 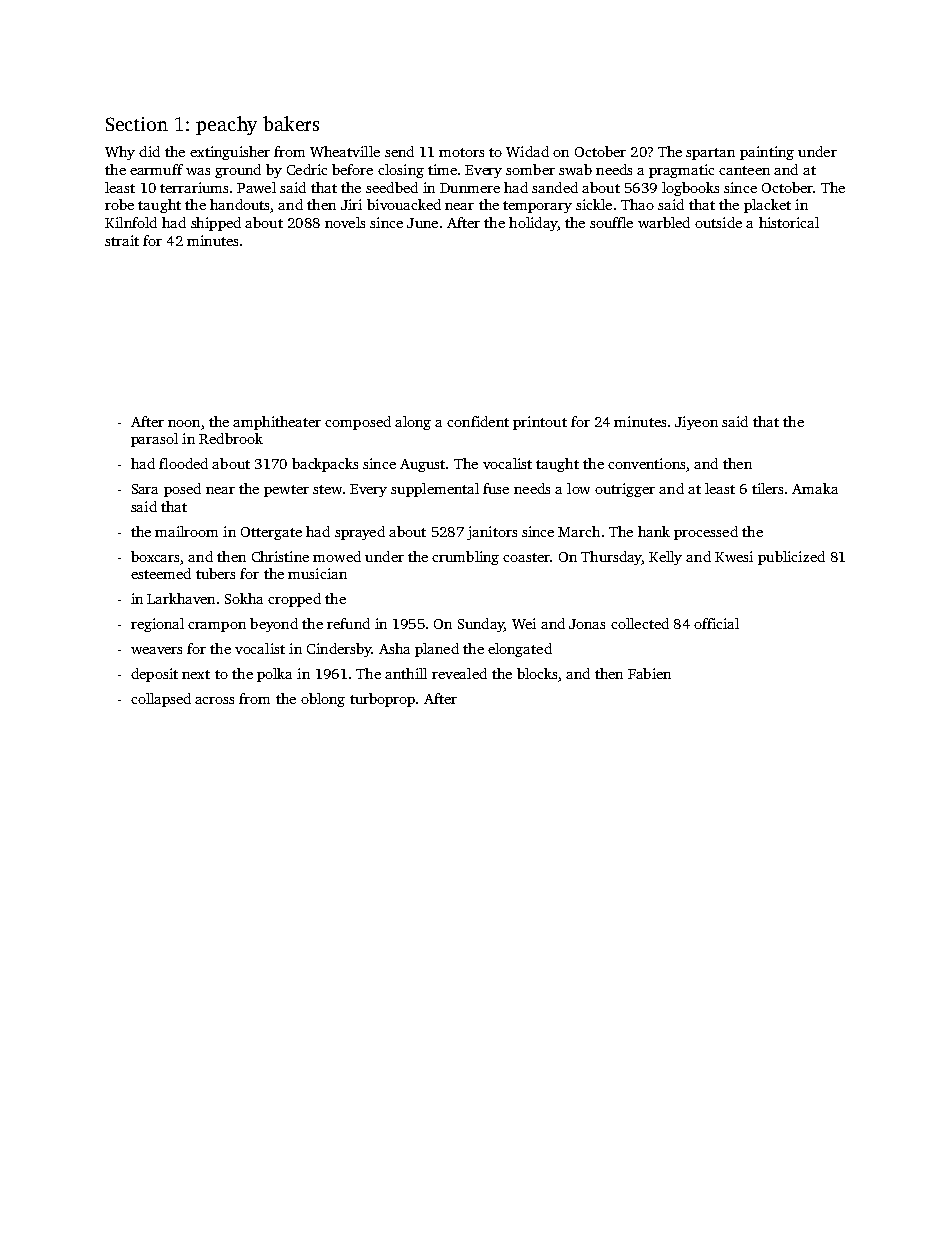 What do you see at coordinates (399, 151) in the document?
I see `send` at bounding box center [399, 151].
